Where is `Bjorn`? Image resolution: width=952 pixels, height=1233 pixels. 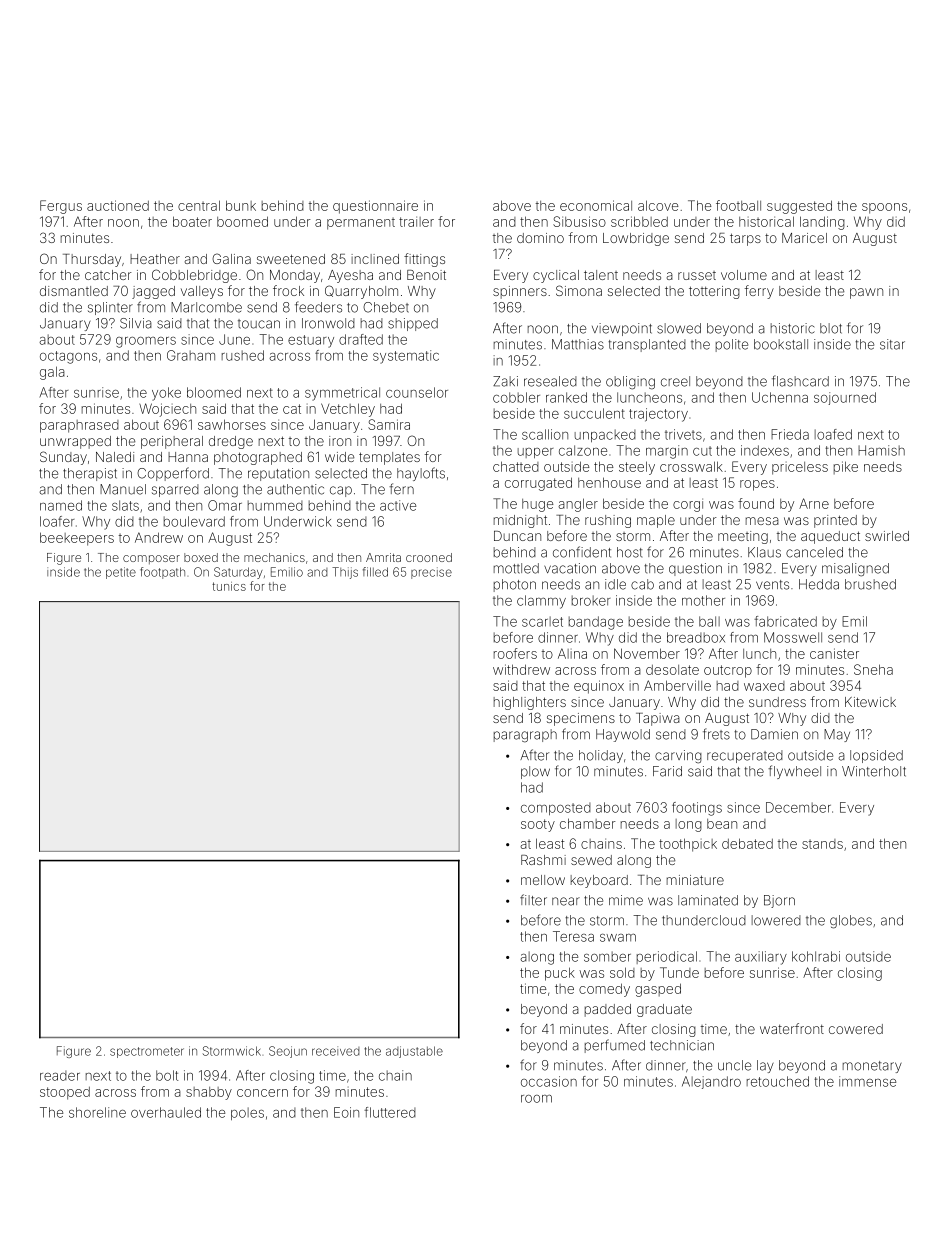 Bjorn is located at coordinates (779, 901).
